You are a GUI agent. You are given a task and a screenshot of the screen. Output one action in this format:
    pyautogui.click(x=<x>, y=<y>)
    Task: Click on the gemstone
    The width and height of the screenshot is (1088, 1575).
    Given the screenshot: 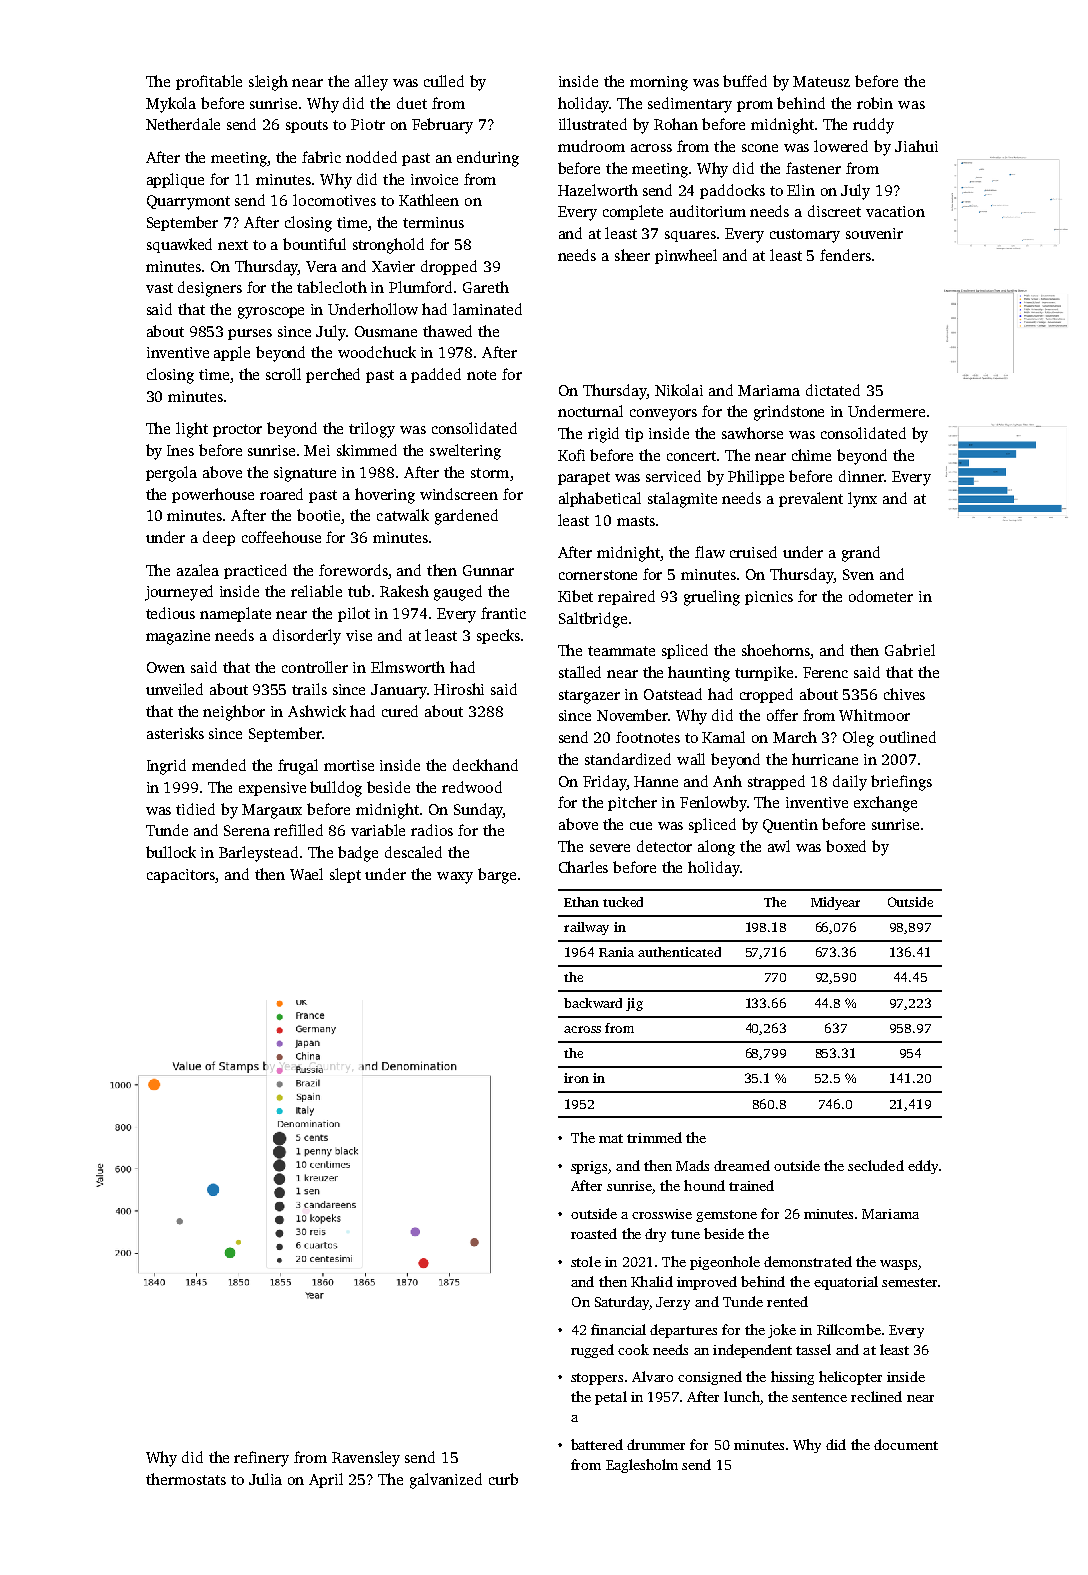 What is the action you would take?
    pyautogui.click(x=726, y=1216)
